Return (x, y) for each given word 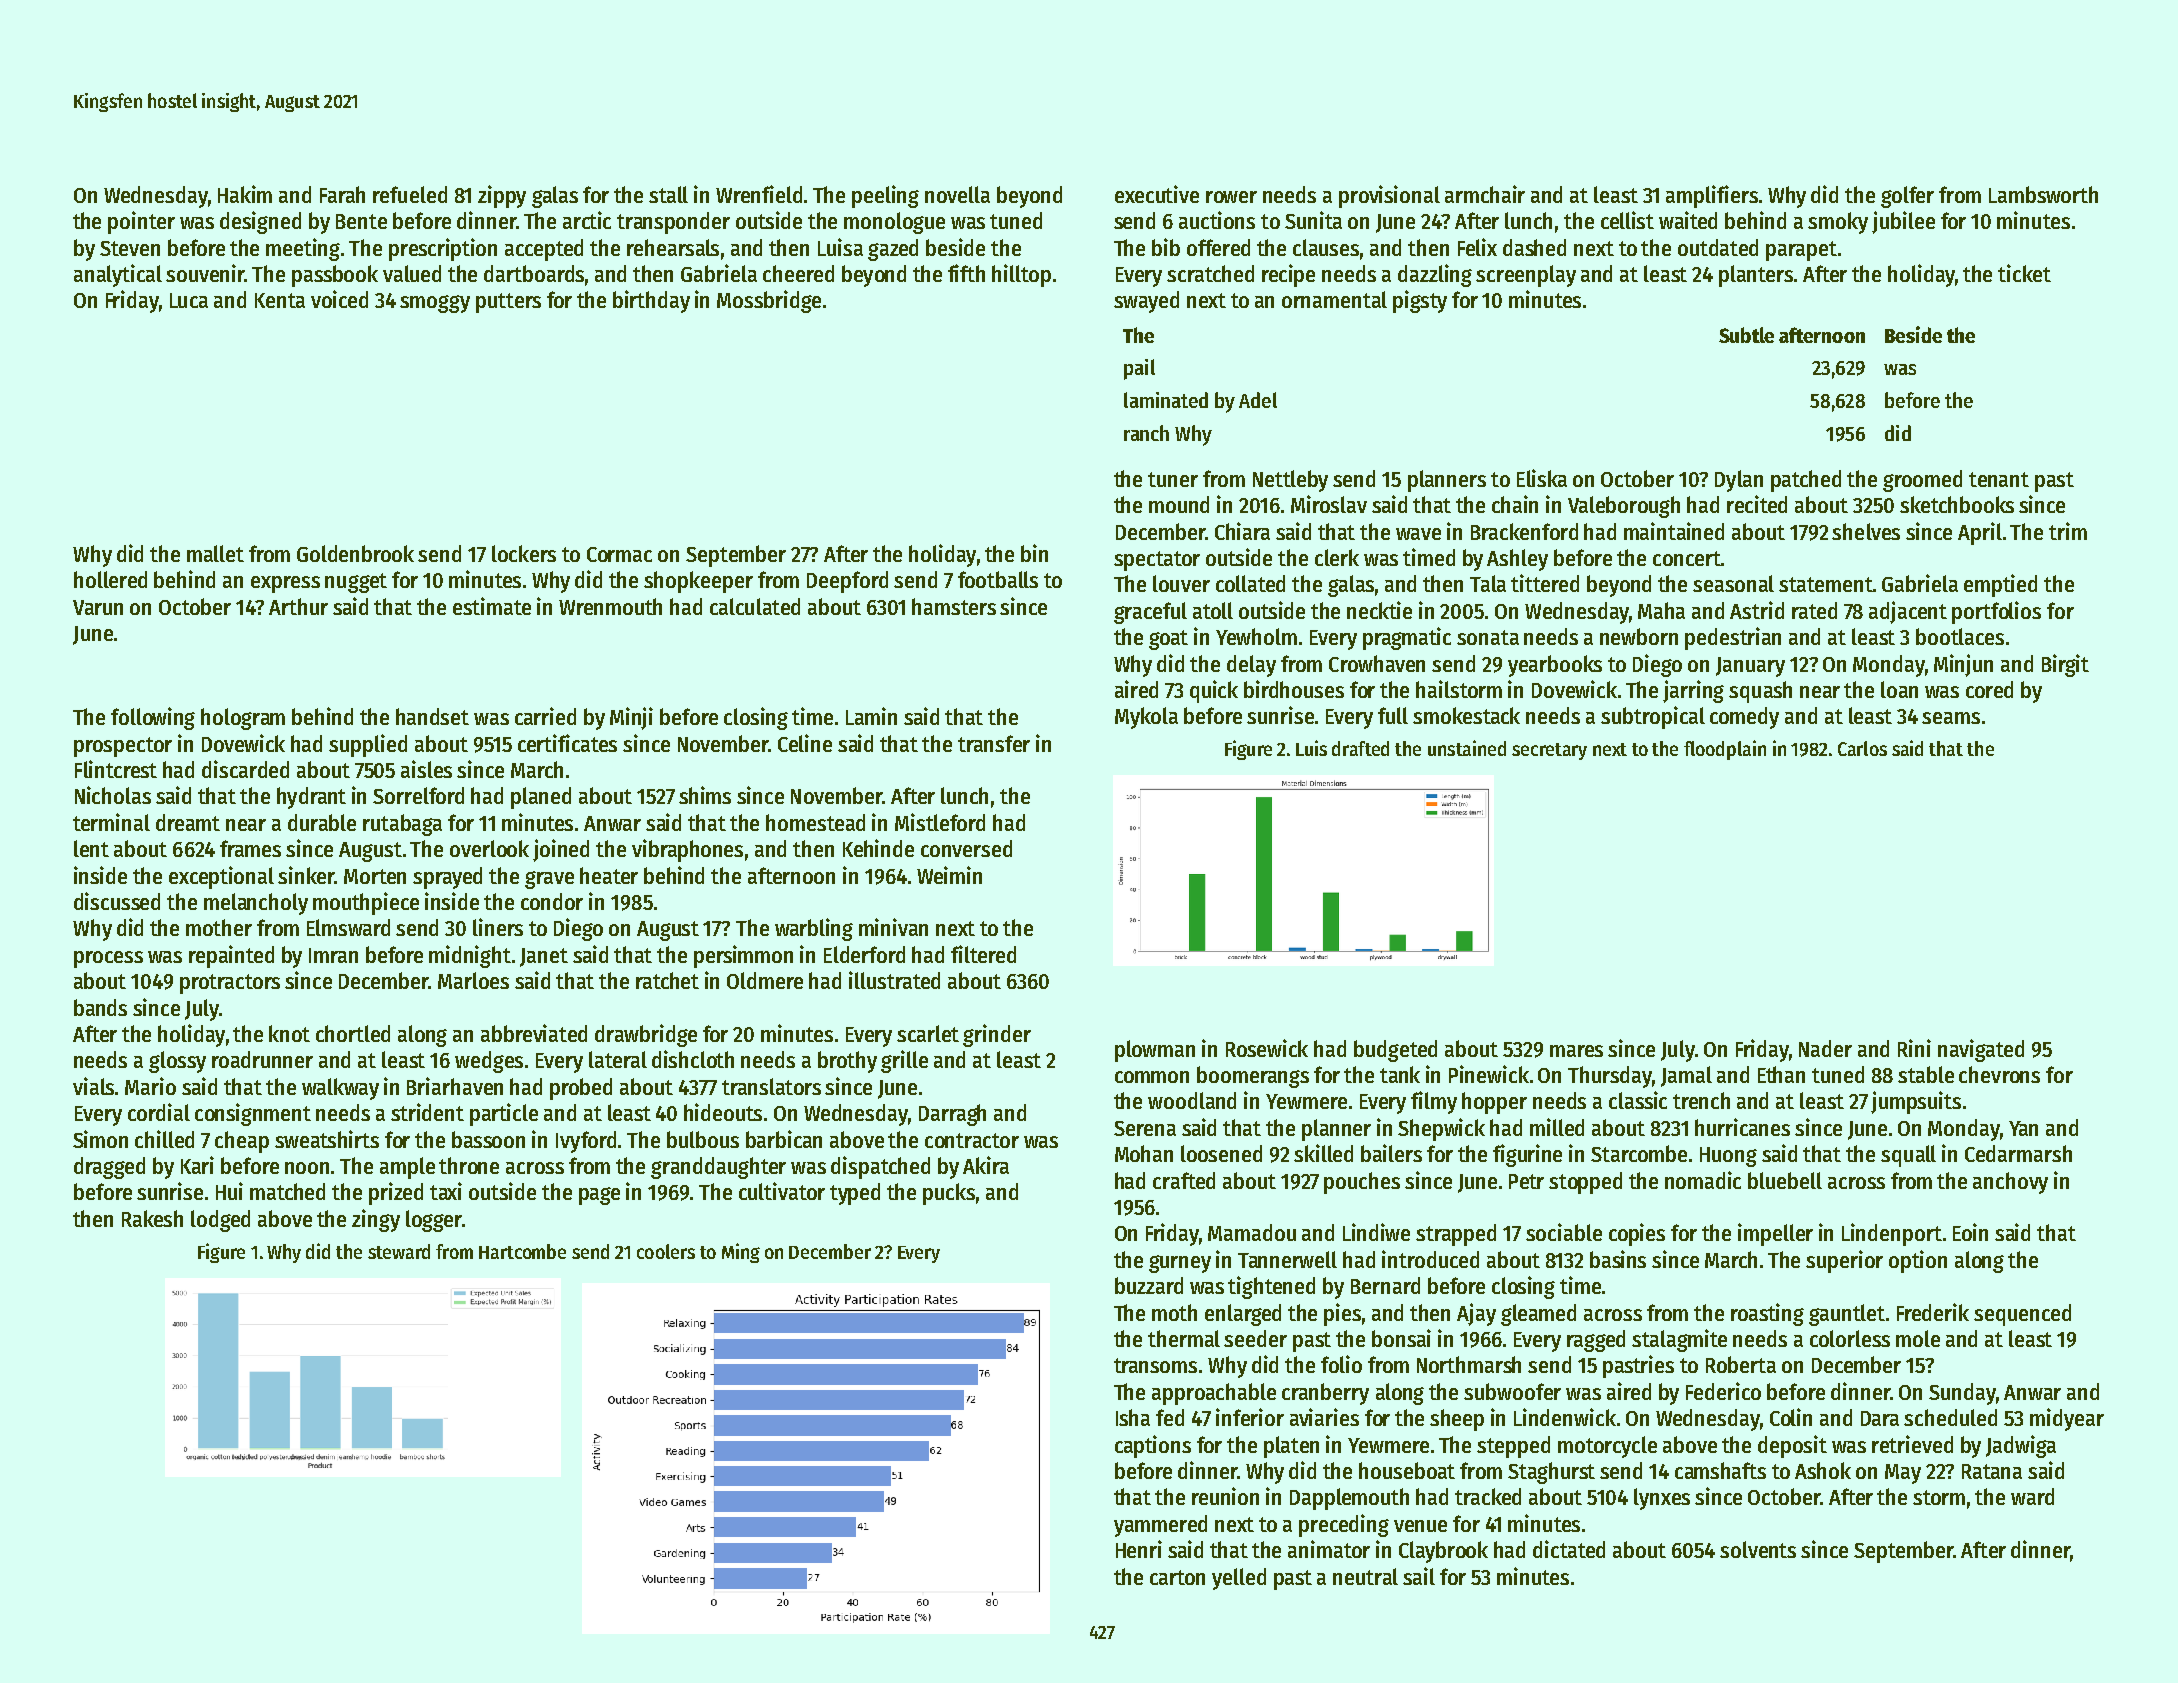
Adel (1258, 400)
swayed (1146, 302)
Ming (741, 1253)
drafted (1360, 748)
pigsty (1420, 301)
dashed (1534, 247)
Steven (130, 248)
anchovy (2010, 1183)
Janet (544, 957)
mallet (215, 553)
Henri (1139, 1549)
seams (1951, 718)
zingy (376, 1220)
